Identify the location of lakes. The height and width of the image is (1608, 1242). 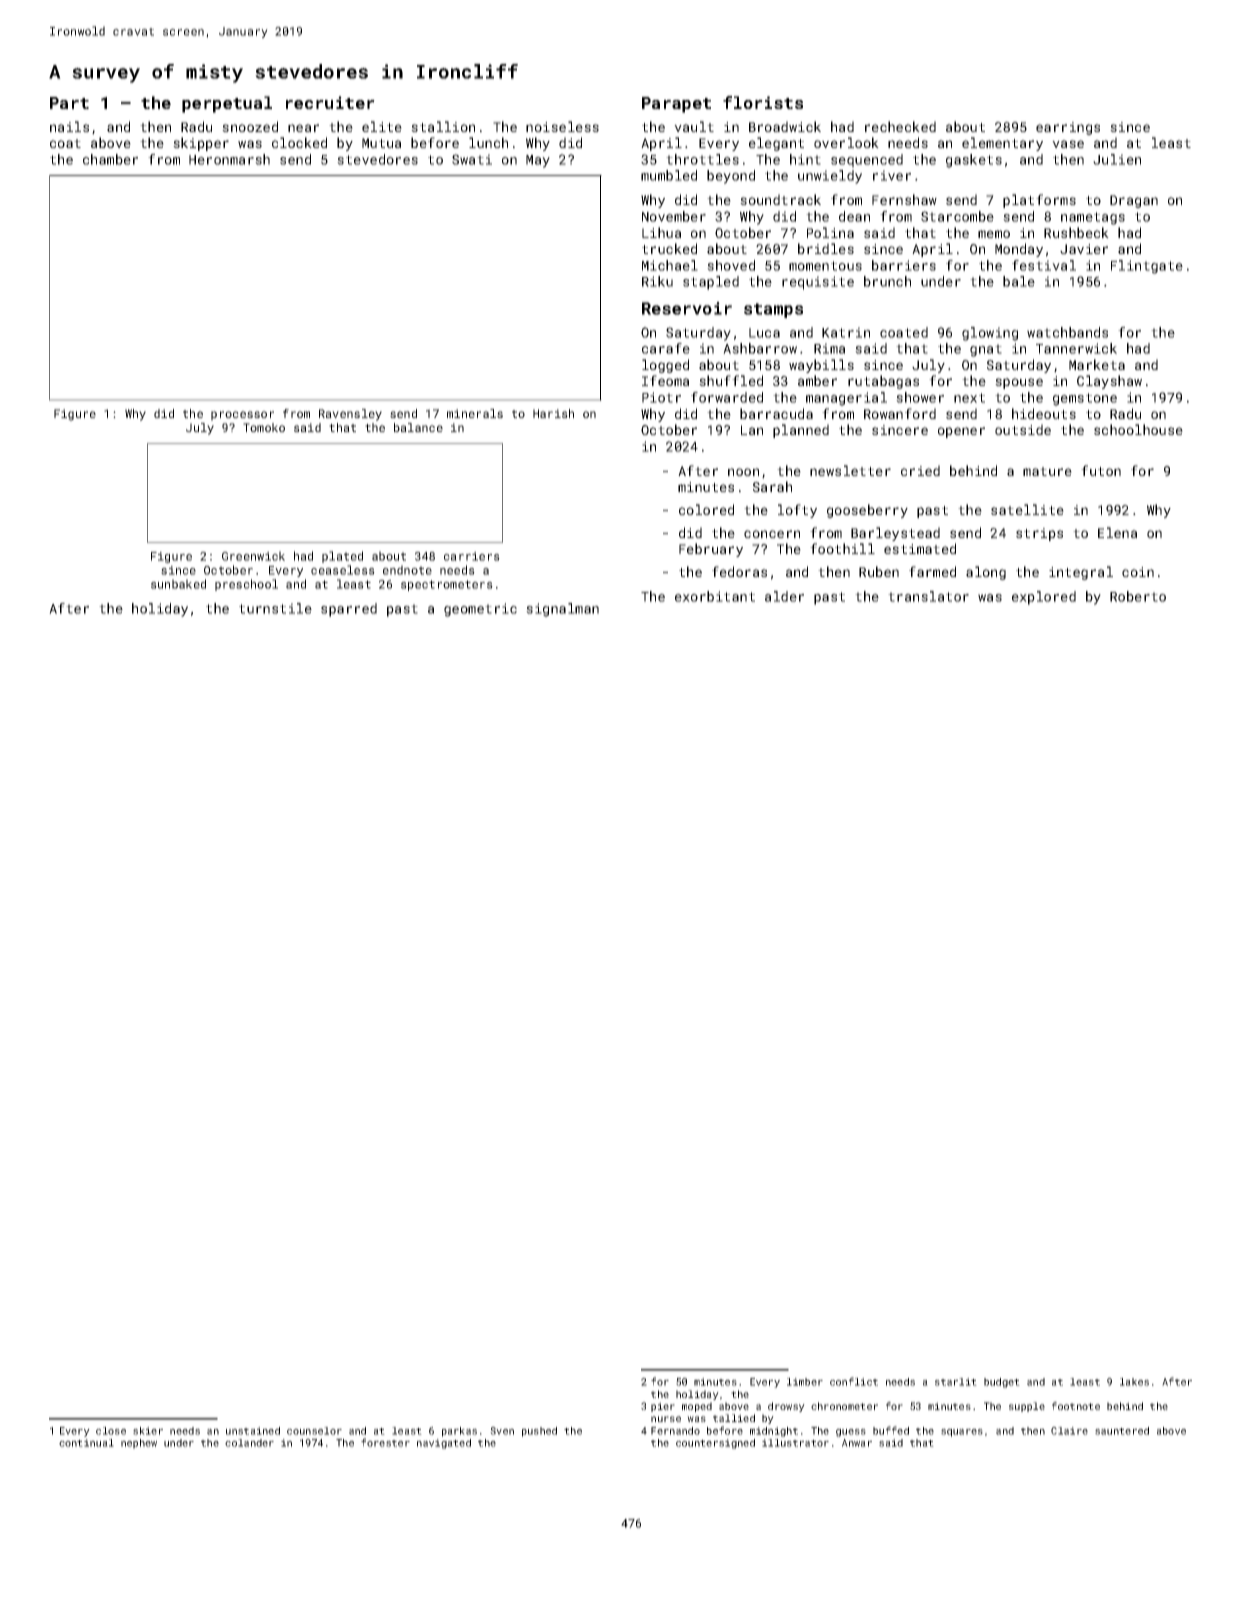
(1134, 1382).
